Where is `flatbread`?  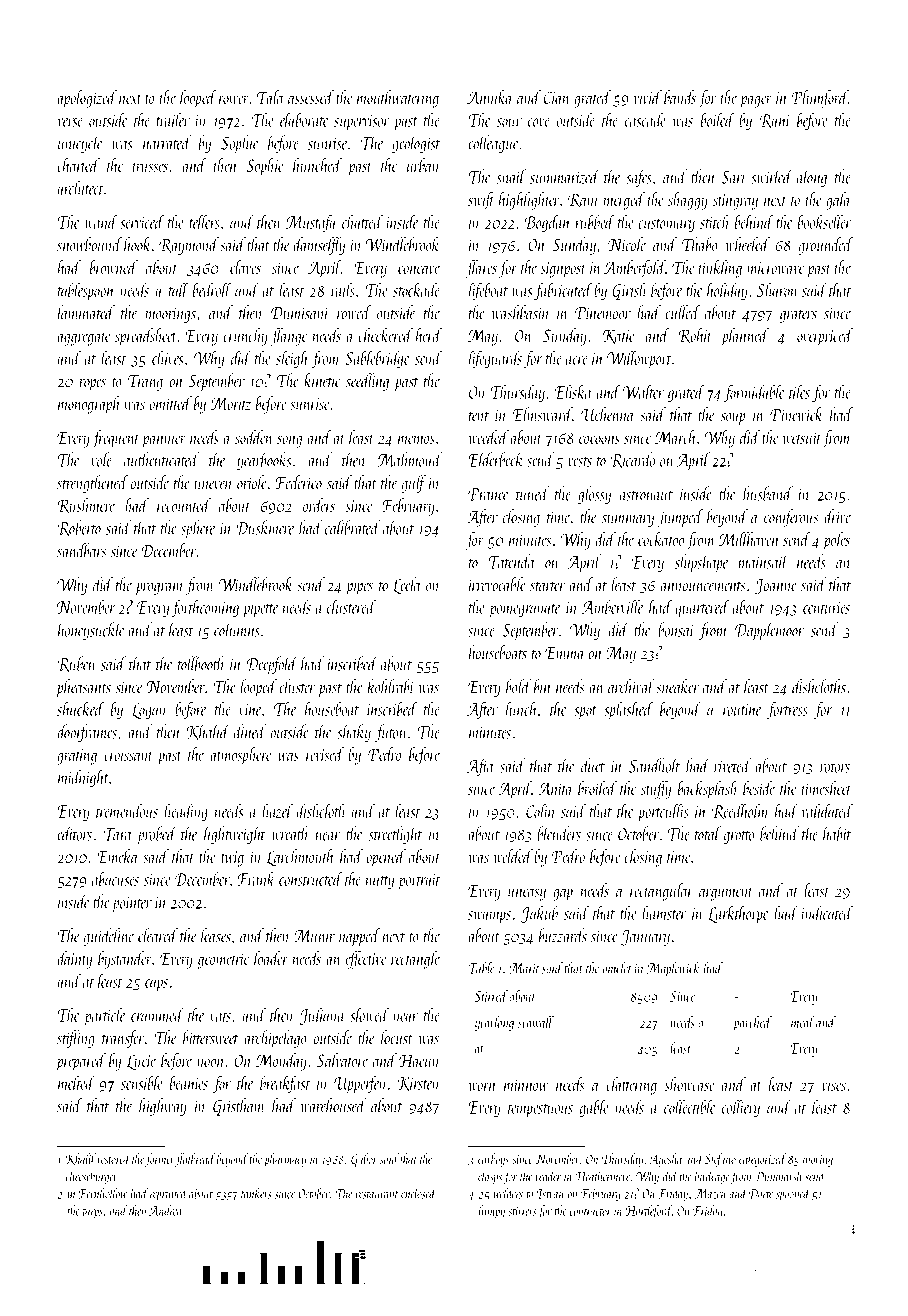 flatbread is located at coordinates (195, 1160).
